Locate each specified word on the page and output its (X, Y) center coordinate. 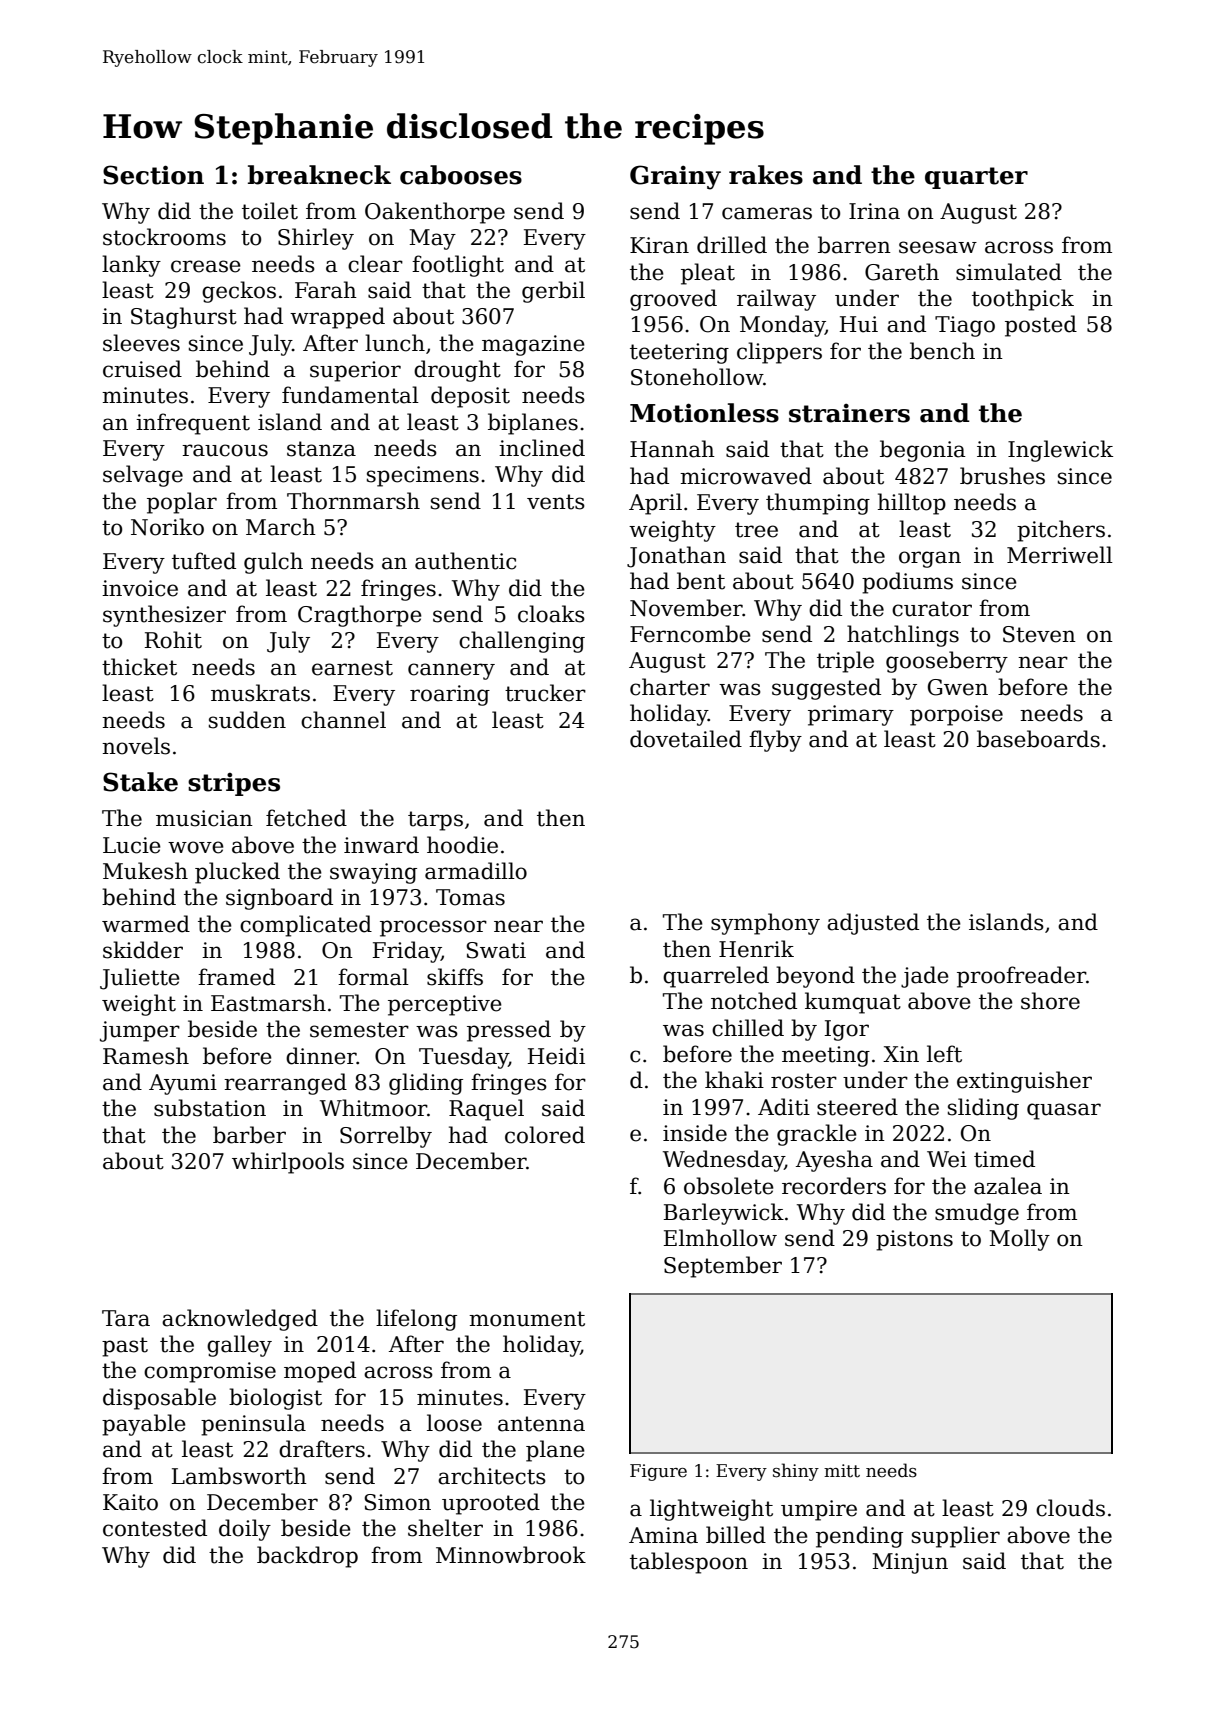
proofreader (1021, 977)
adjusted (873, 924)
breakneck (319, 175)
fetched (306, 818)
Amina (663, 1535)
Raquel (486, 1110)
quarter (976, 178)
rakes (766, 175)
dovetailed (686, 739)
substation (210, 1108)
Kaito (130, 1502)
